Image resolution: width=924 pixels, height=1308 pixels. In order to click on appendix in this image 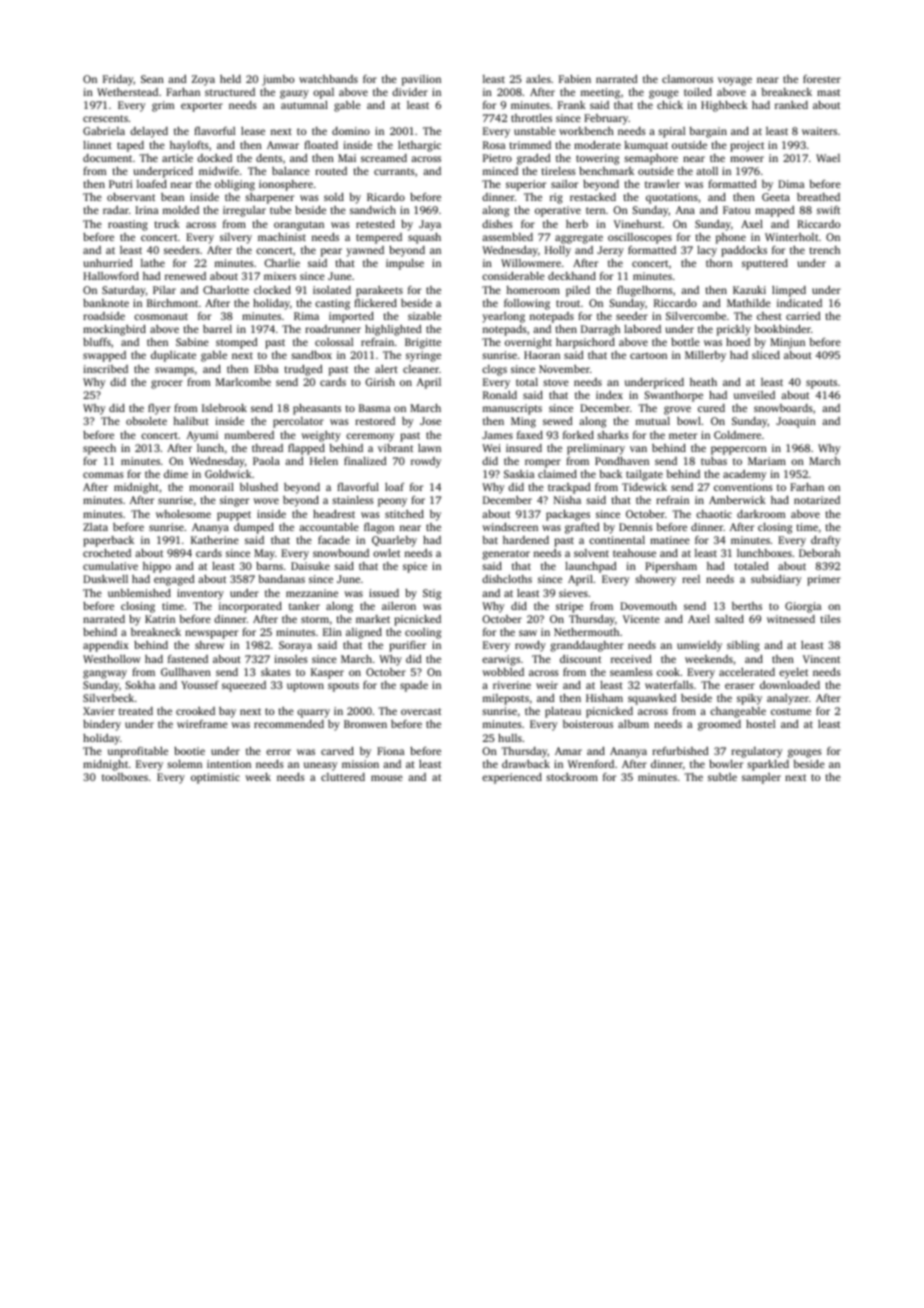, I will do `click(106, 646)`.
